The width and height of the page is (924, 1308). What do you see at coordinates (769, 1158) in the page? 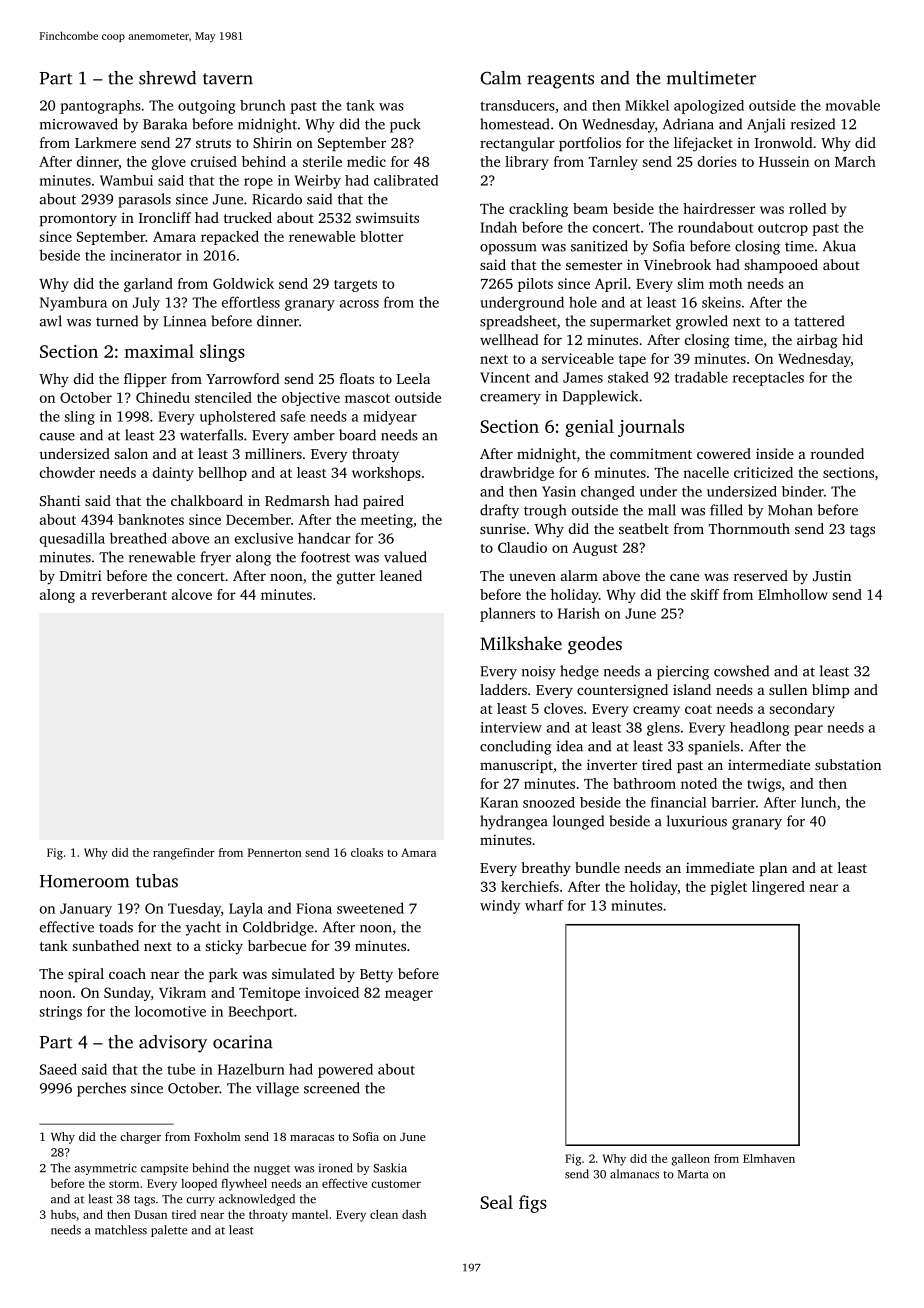
I see `Elmhaven` at bounding box center [769, 1158].
